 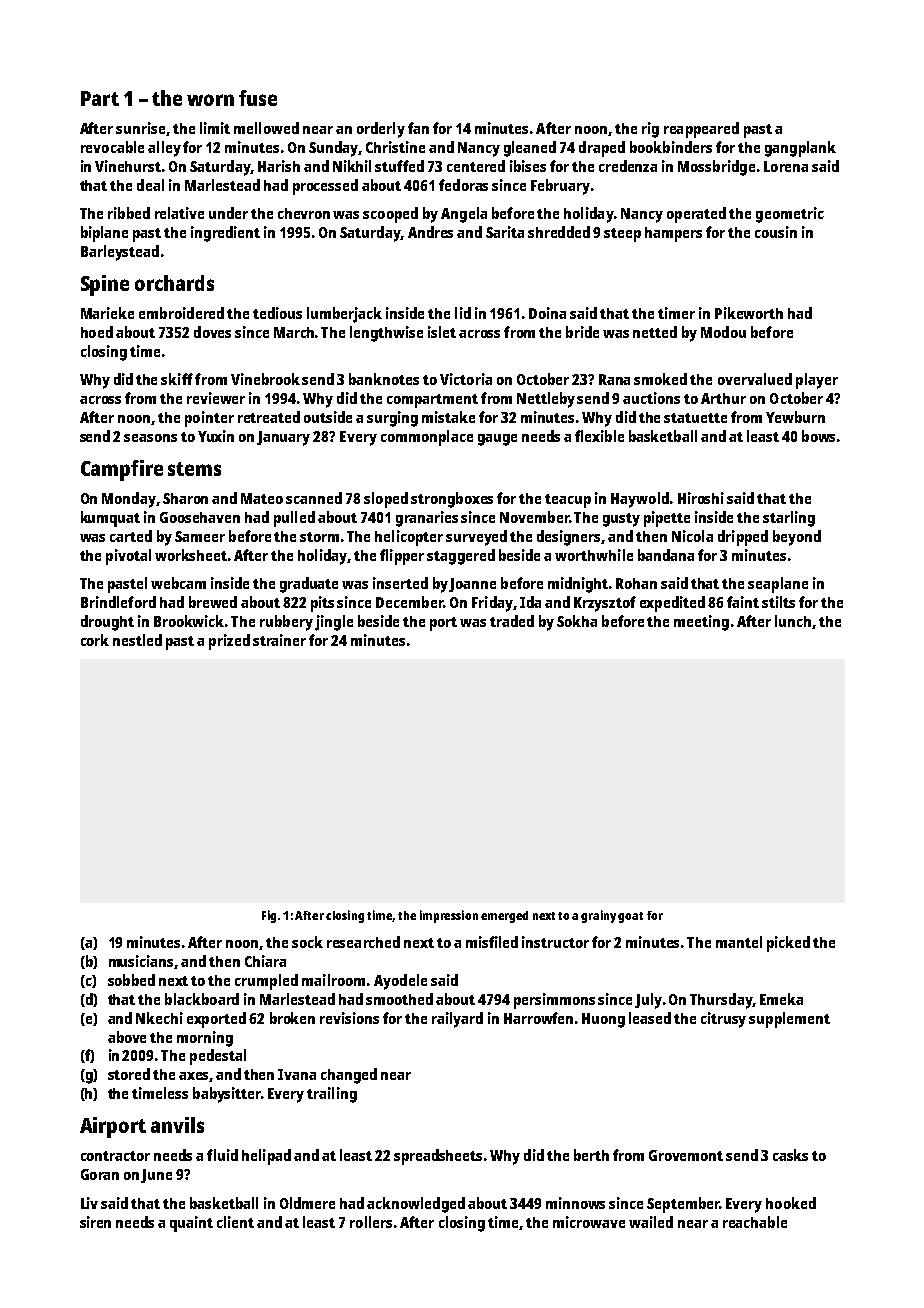 What do you see at coordinates (399, 166) in the page?
I see `stuffed` at bounding box center [399, 166].
